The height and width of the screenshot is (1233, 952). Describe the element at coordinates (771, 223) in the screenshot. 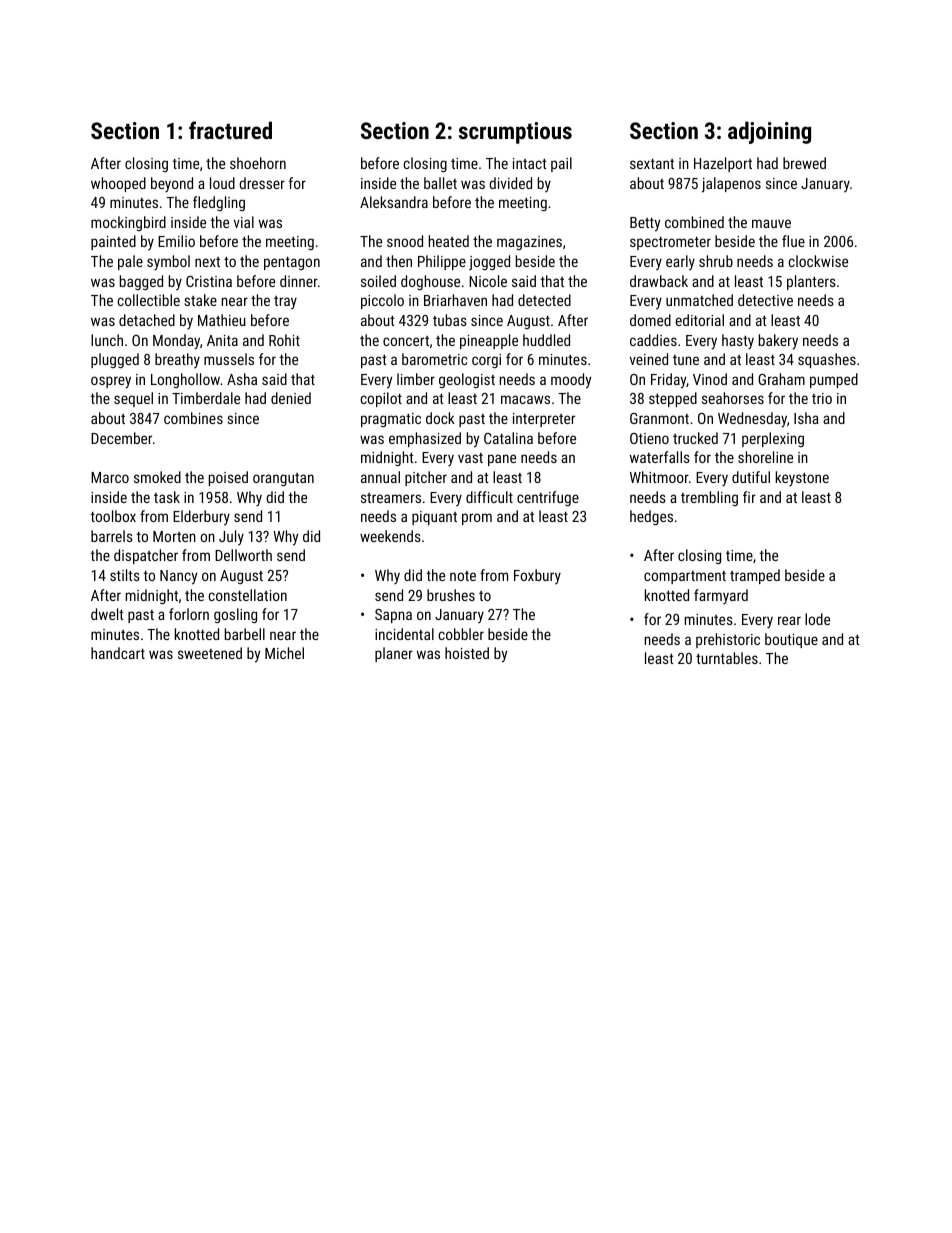

I see `mauve` at that location.
